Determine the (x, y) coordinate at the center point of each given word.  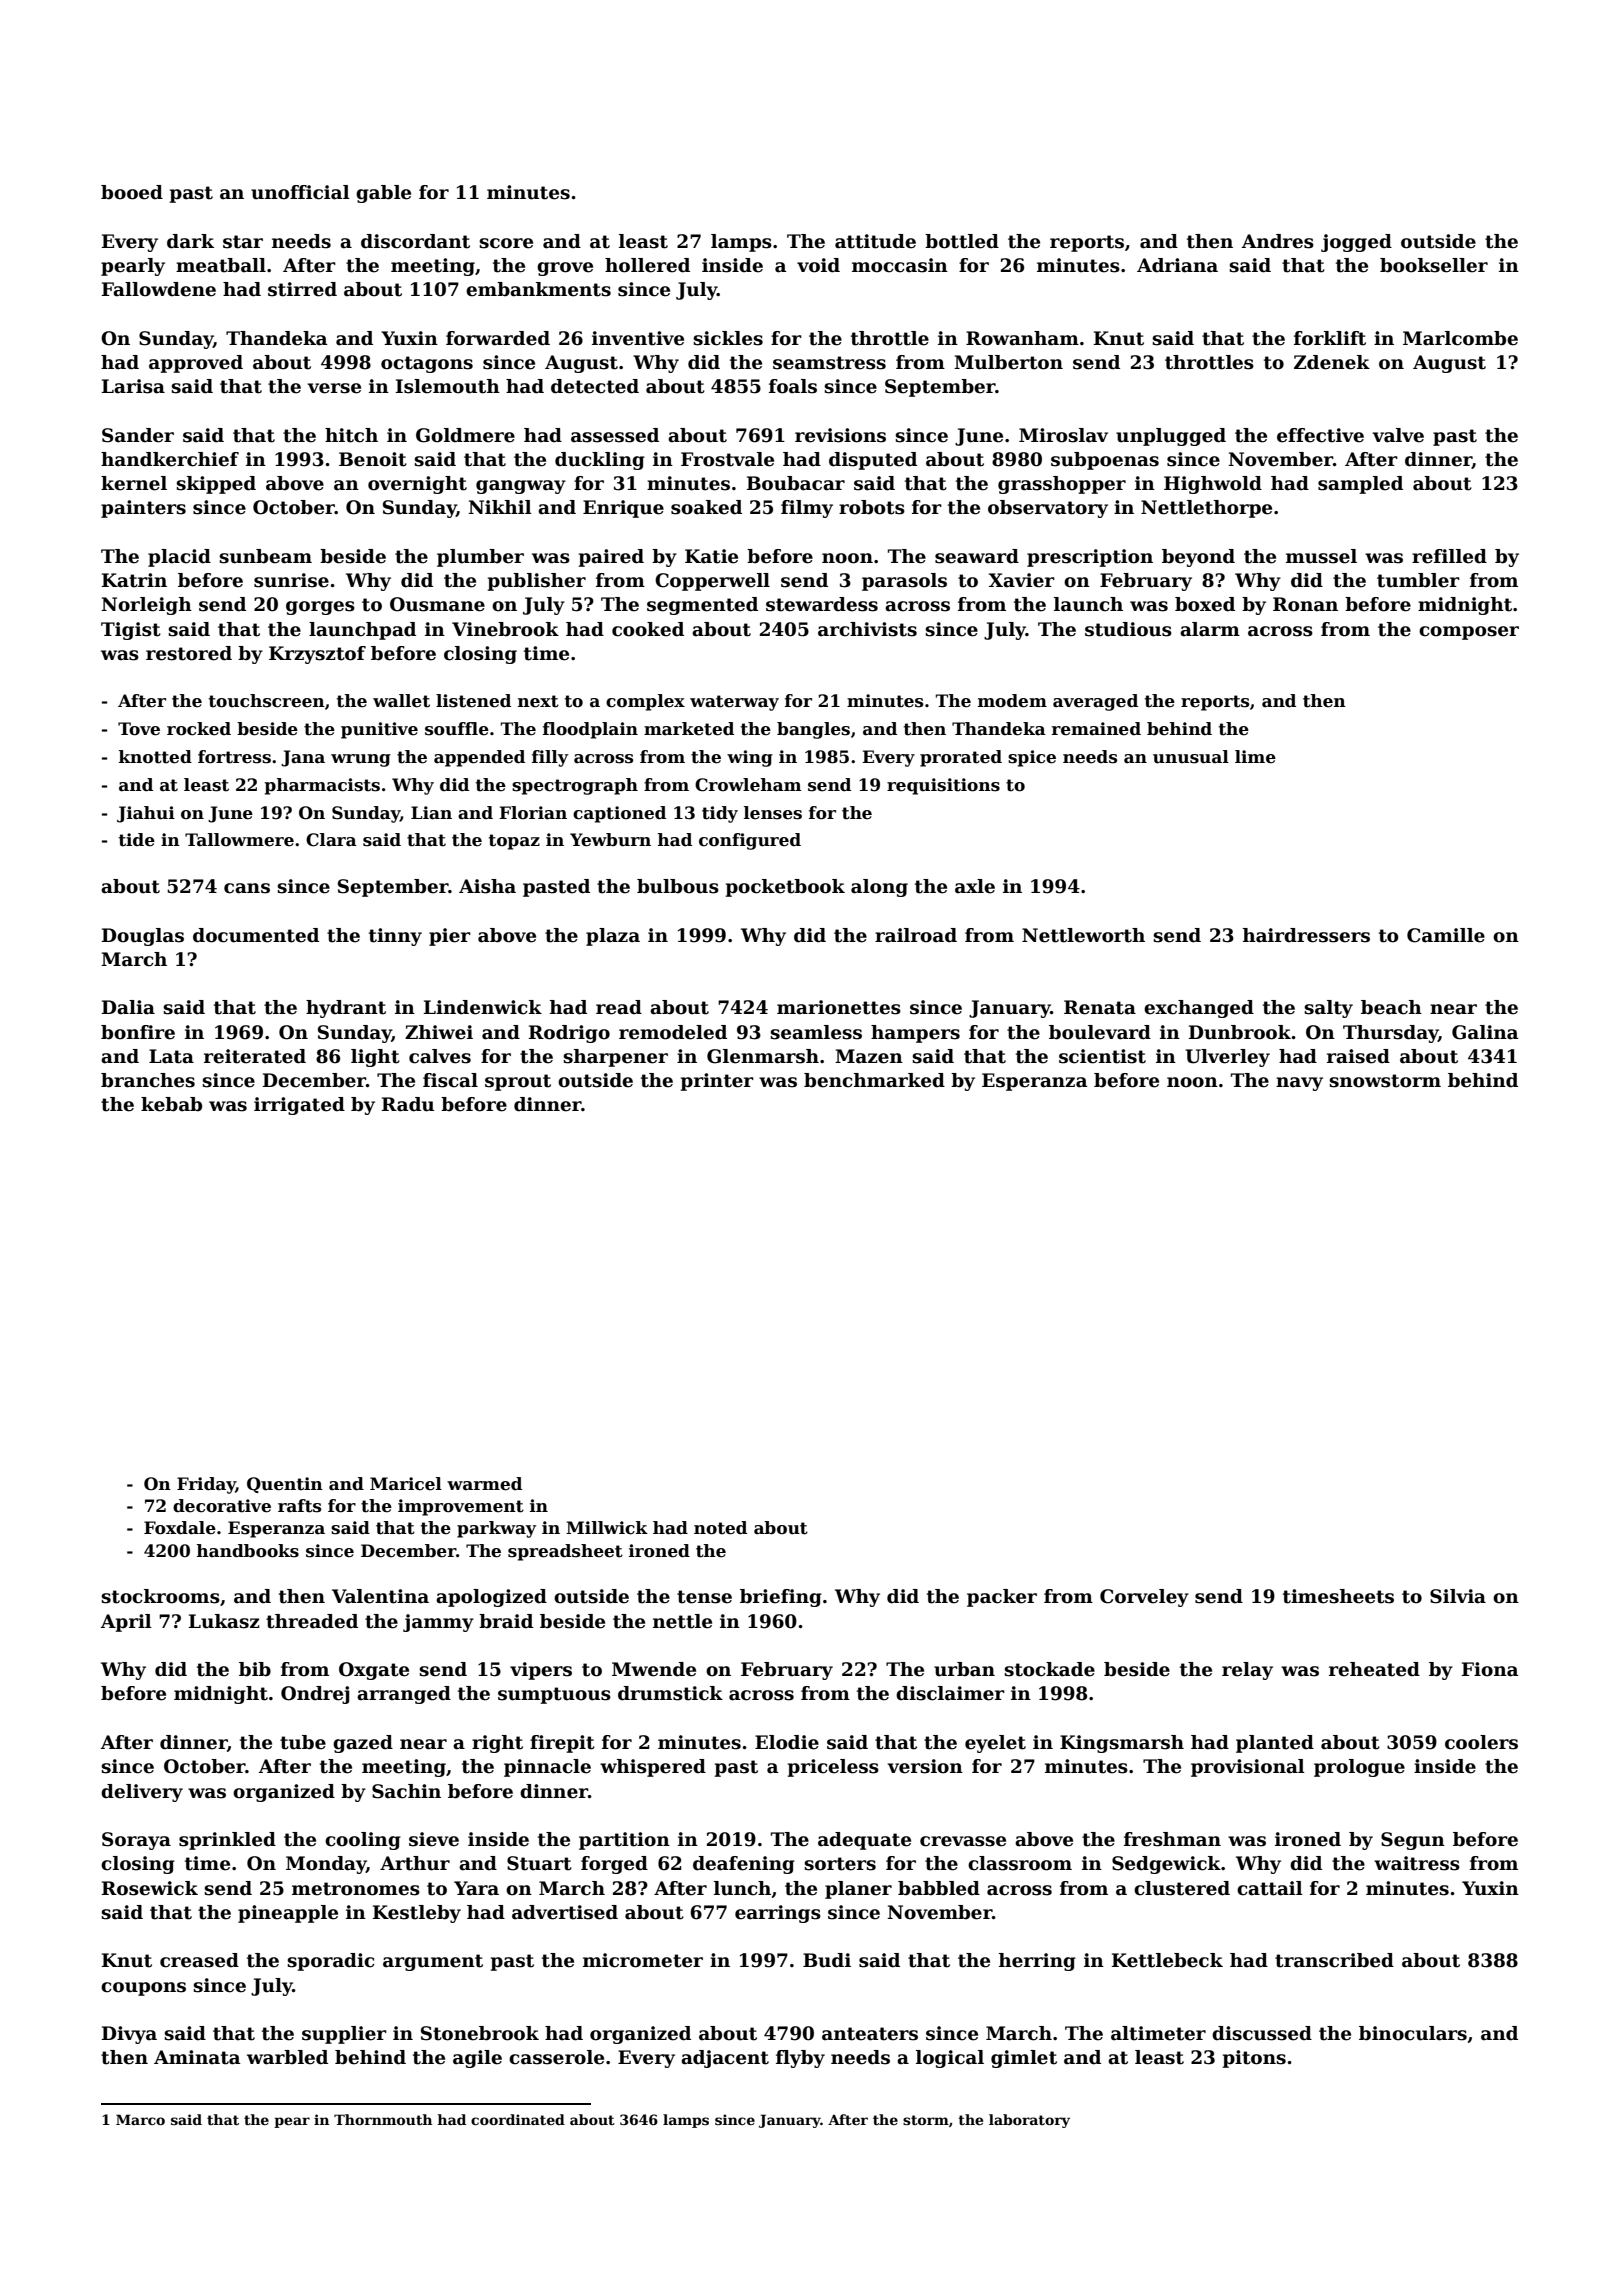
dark (190, 241)
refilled (1449, 556)
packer (1002, 1598)
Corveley (1144, 1598)
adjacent (725, 2059)
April (126, 1623)
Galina (1485, 1032)
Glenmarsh (763, 1056)
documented (256, 935)
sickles (728, 338)
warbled (287, 2057)
